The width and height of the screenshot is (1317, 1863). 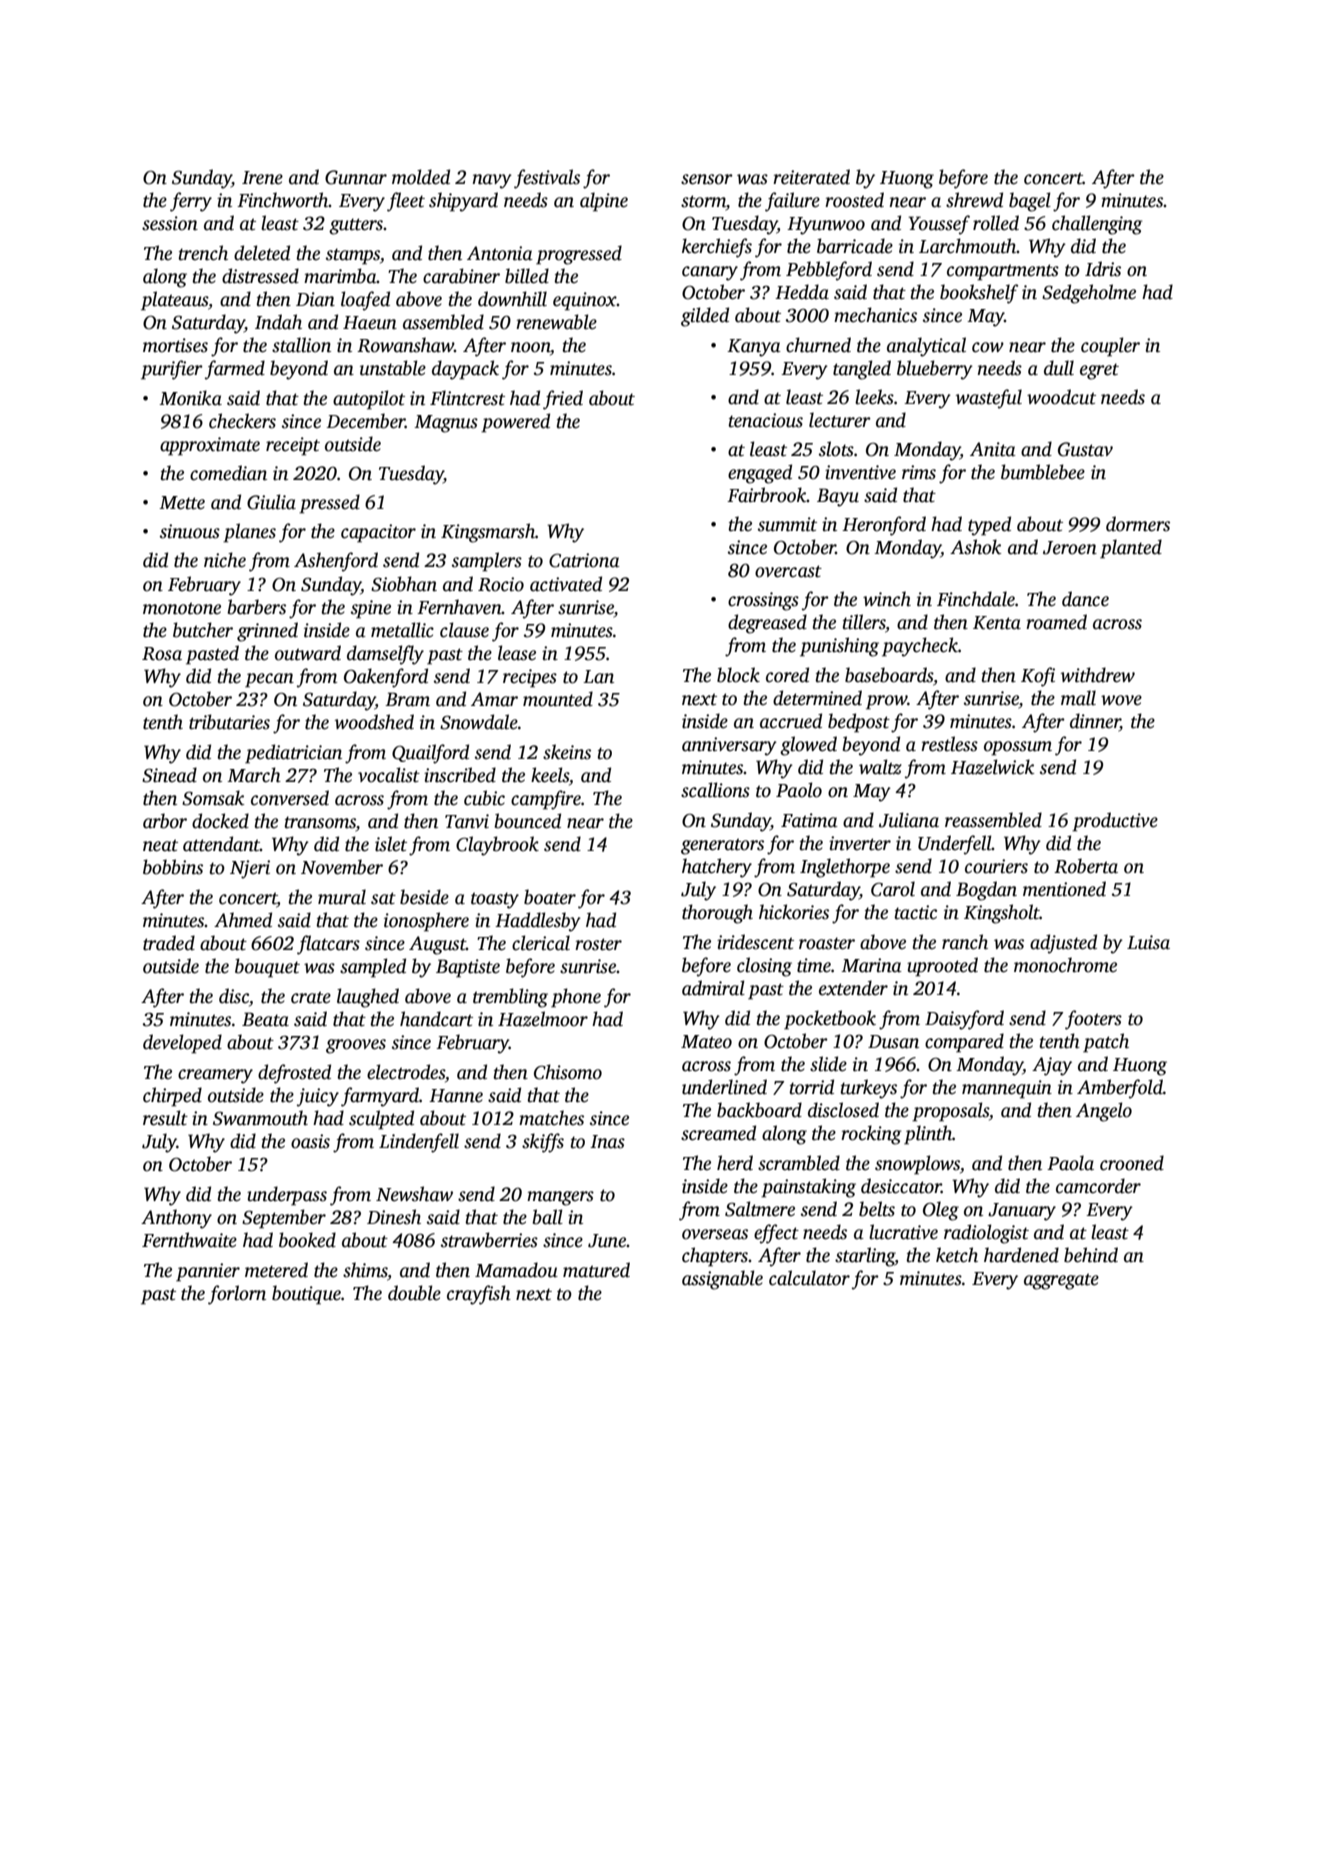 I want to click on recipes, so click(x=530, y=678).
